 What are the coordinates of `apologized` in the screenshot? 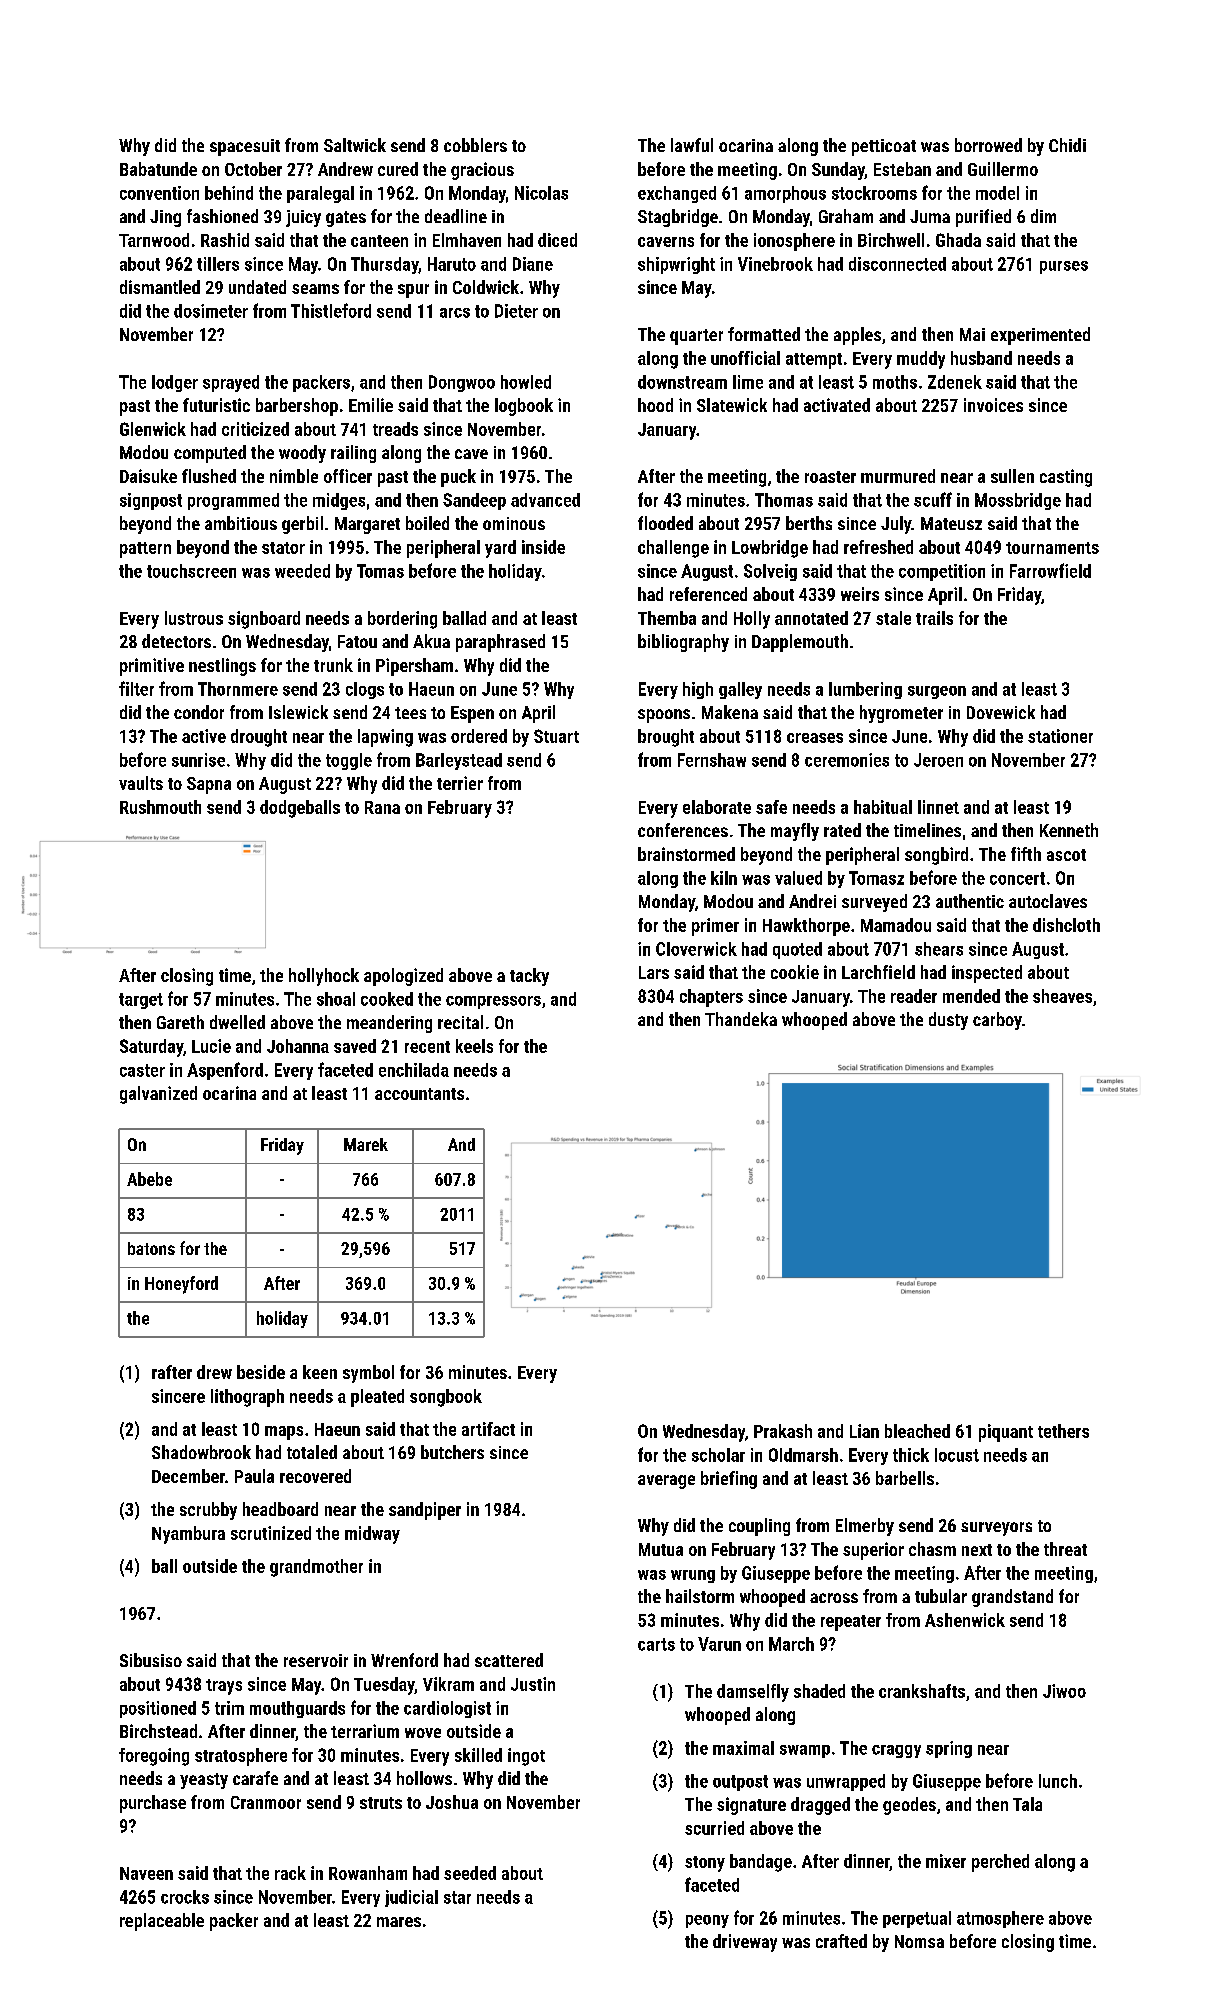 It's located at (403, 977).
